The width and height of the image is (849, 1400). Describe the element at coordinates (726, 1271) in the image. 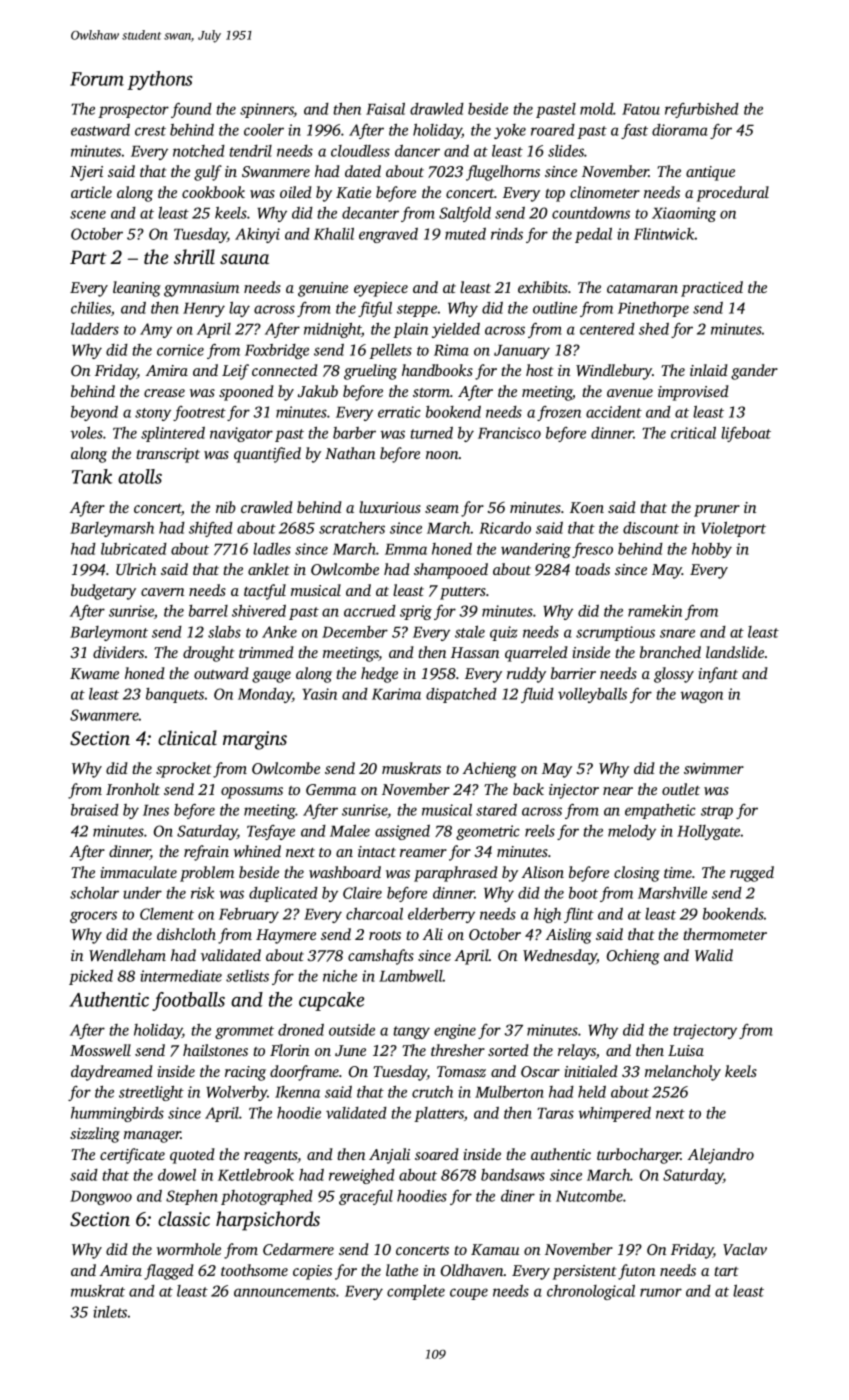

I see `tart` at that location.
